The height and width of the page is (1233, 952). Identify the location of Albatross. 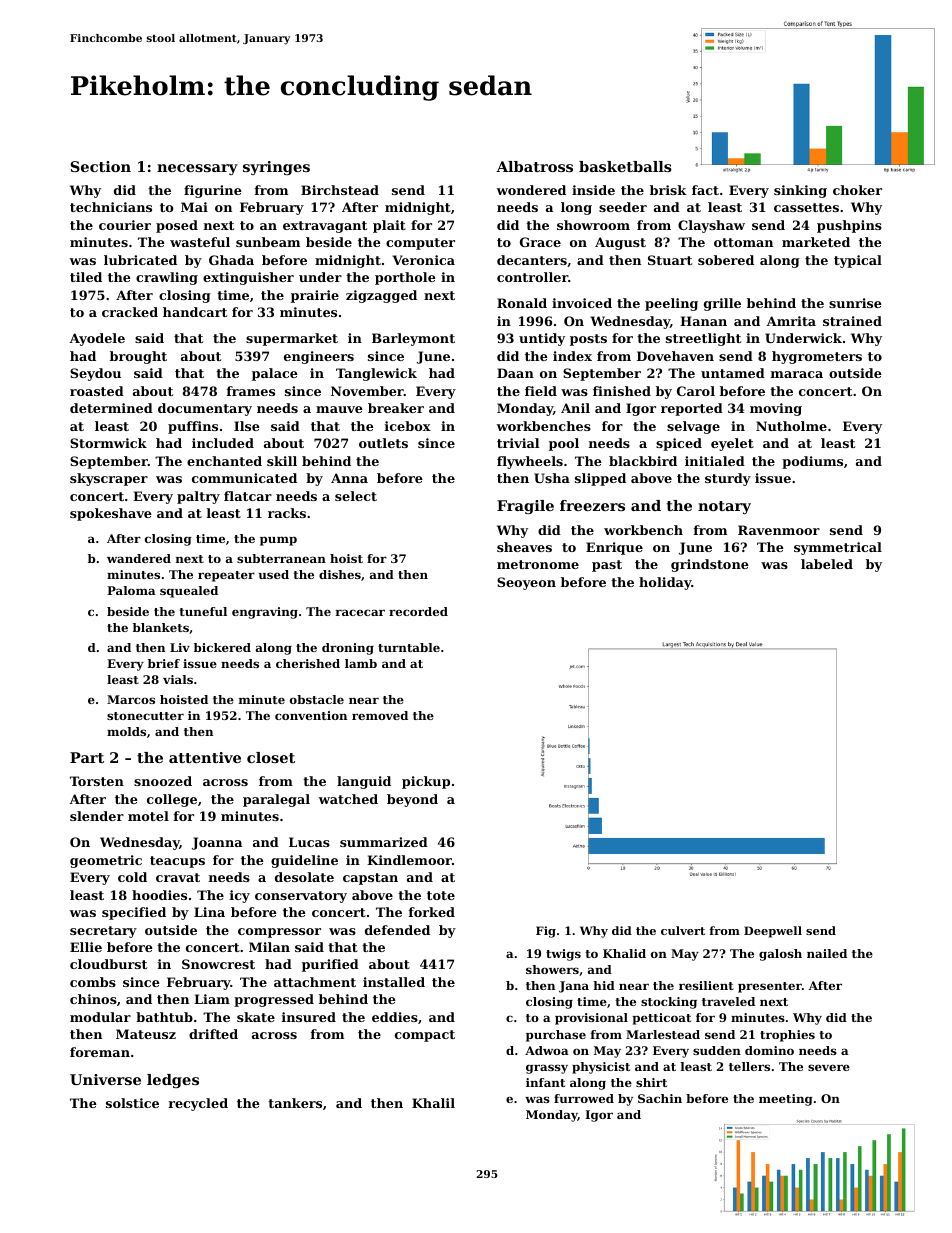
(534, 166).
